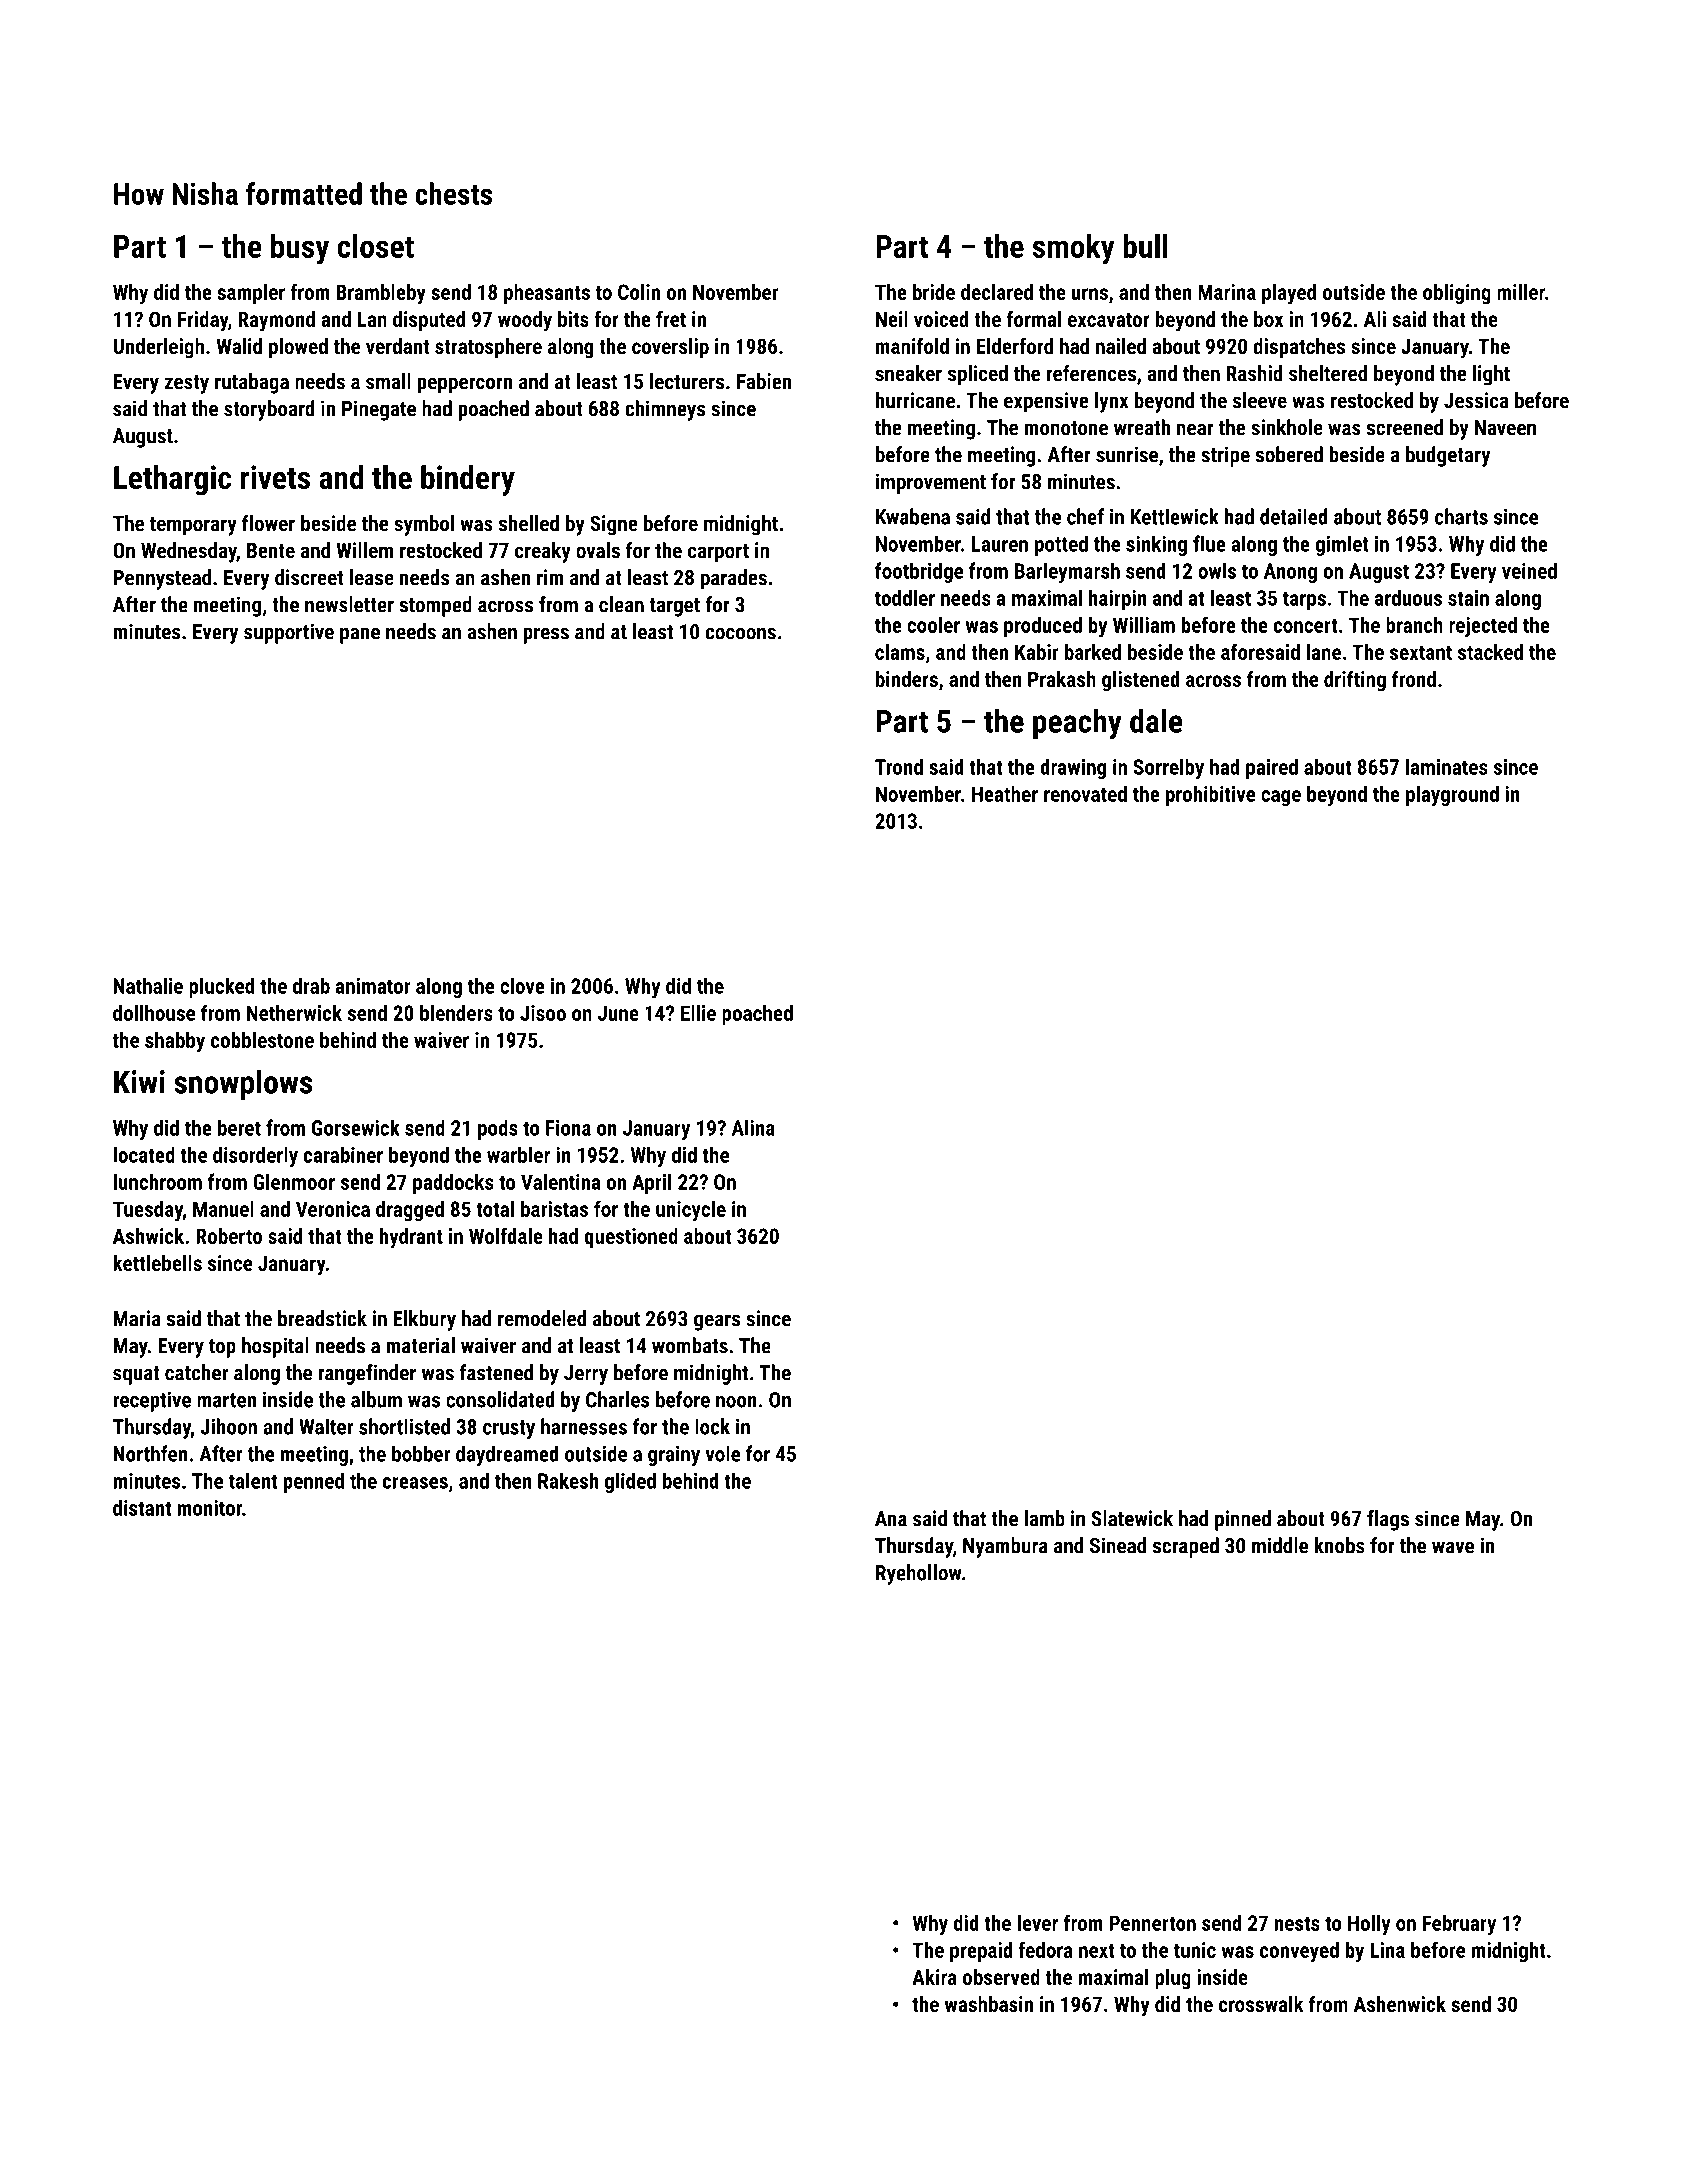 This image has height=2178, width=1683. I want to click on Slatewick, so click(1132, 1518).
